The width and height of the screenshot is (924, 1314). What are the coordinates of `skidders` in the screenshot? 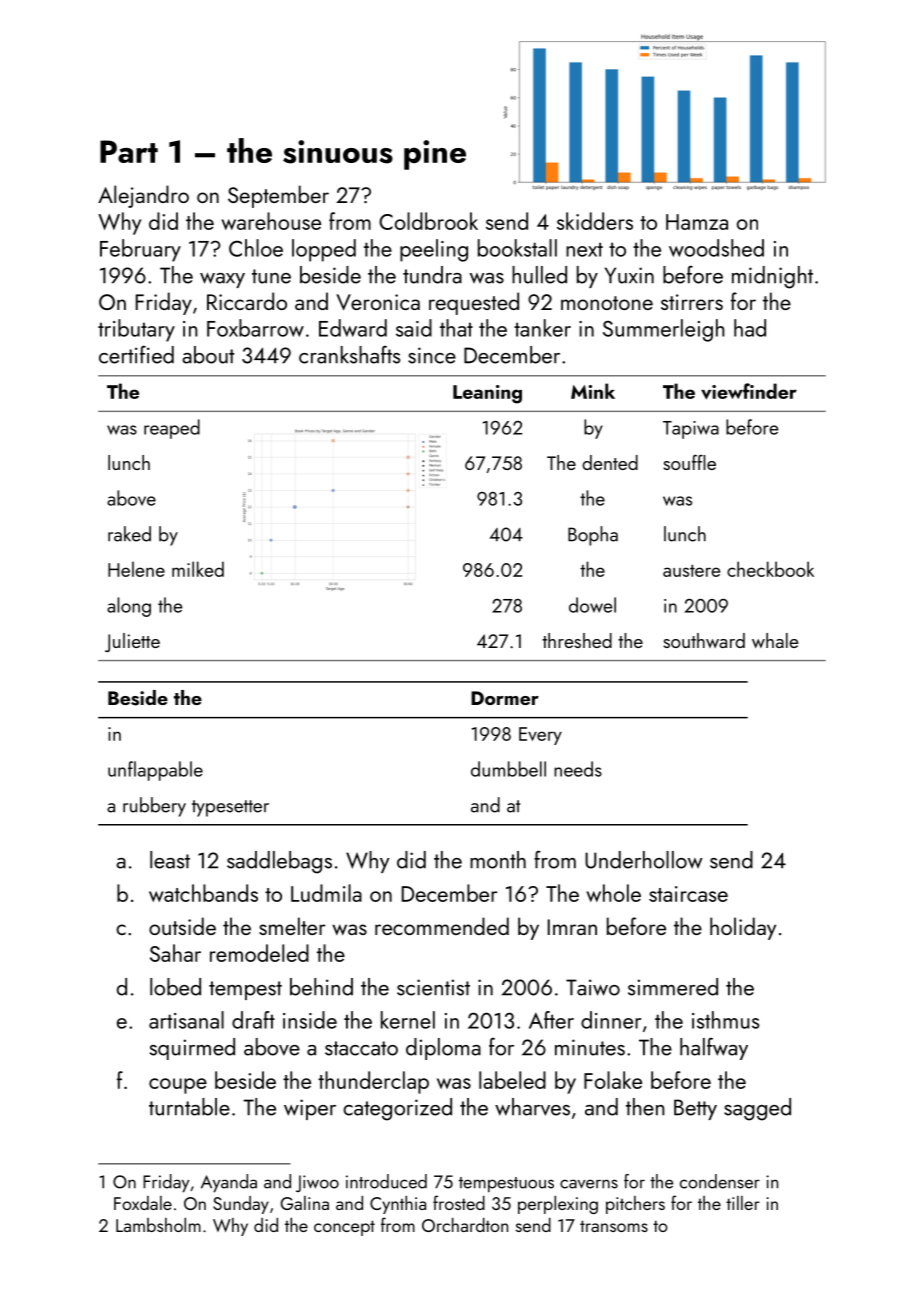 It's located at (595, 221).
